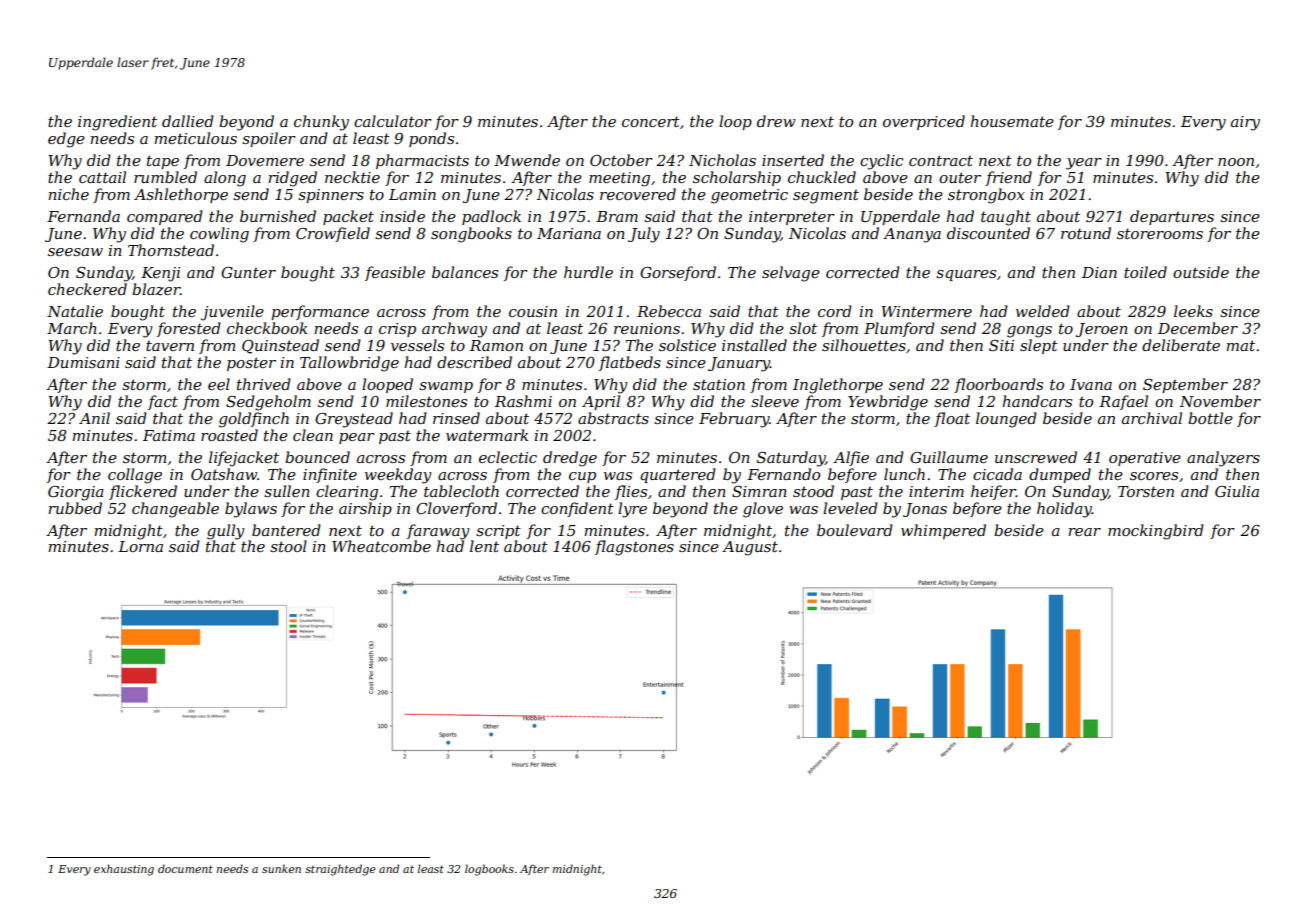  Describe the element at coordinates (943, 531) in the screenshot. I see `whimpered` at that location.
